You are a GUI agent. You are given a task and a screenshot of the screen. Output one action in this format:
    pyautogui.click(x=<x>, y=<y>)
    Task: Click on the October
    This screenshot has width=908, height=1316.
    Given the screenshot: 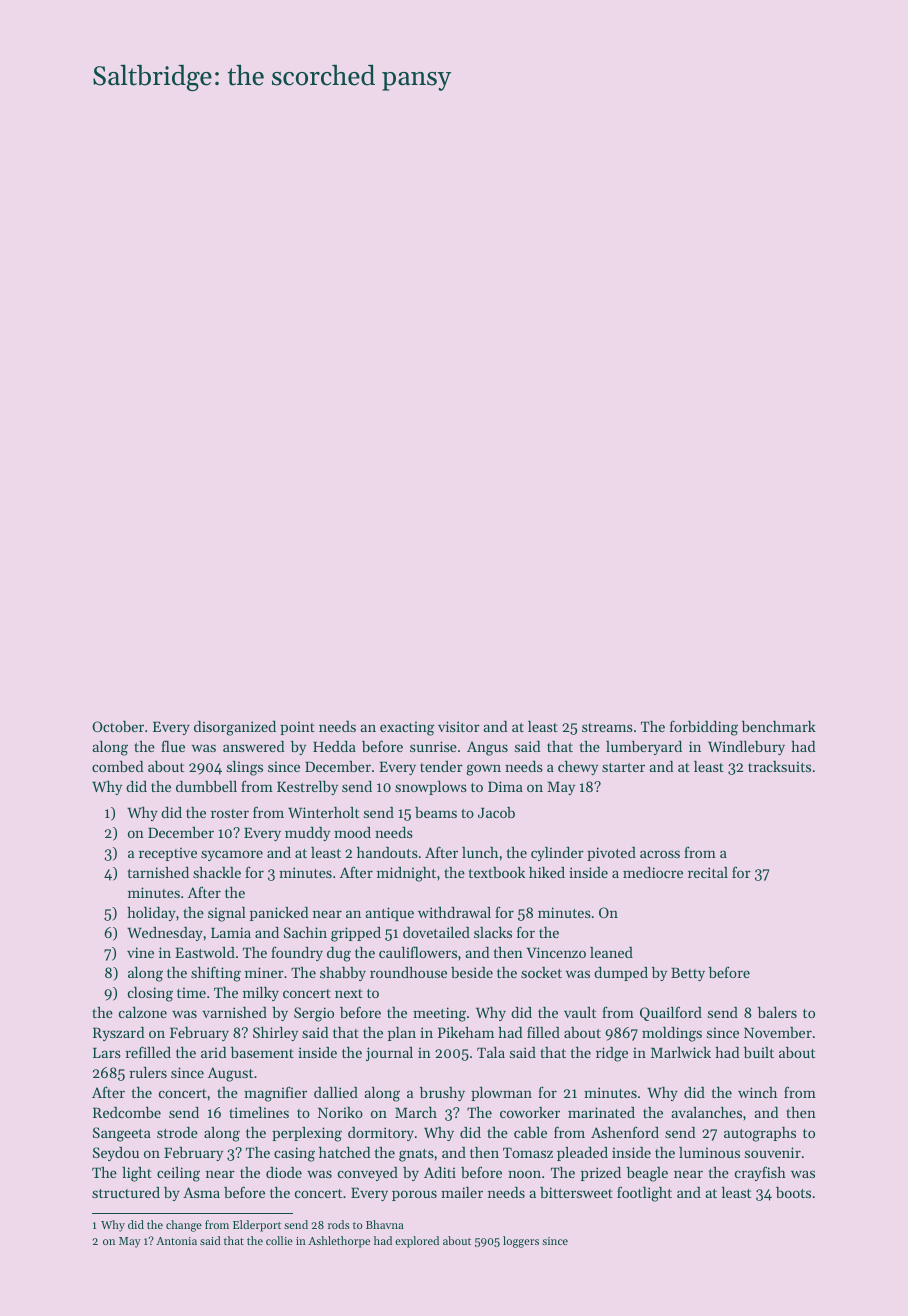 What is the action you would take?
    pyautogui.click(x=118, y=726)
